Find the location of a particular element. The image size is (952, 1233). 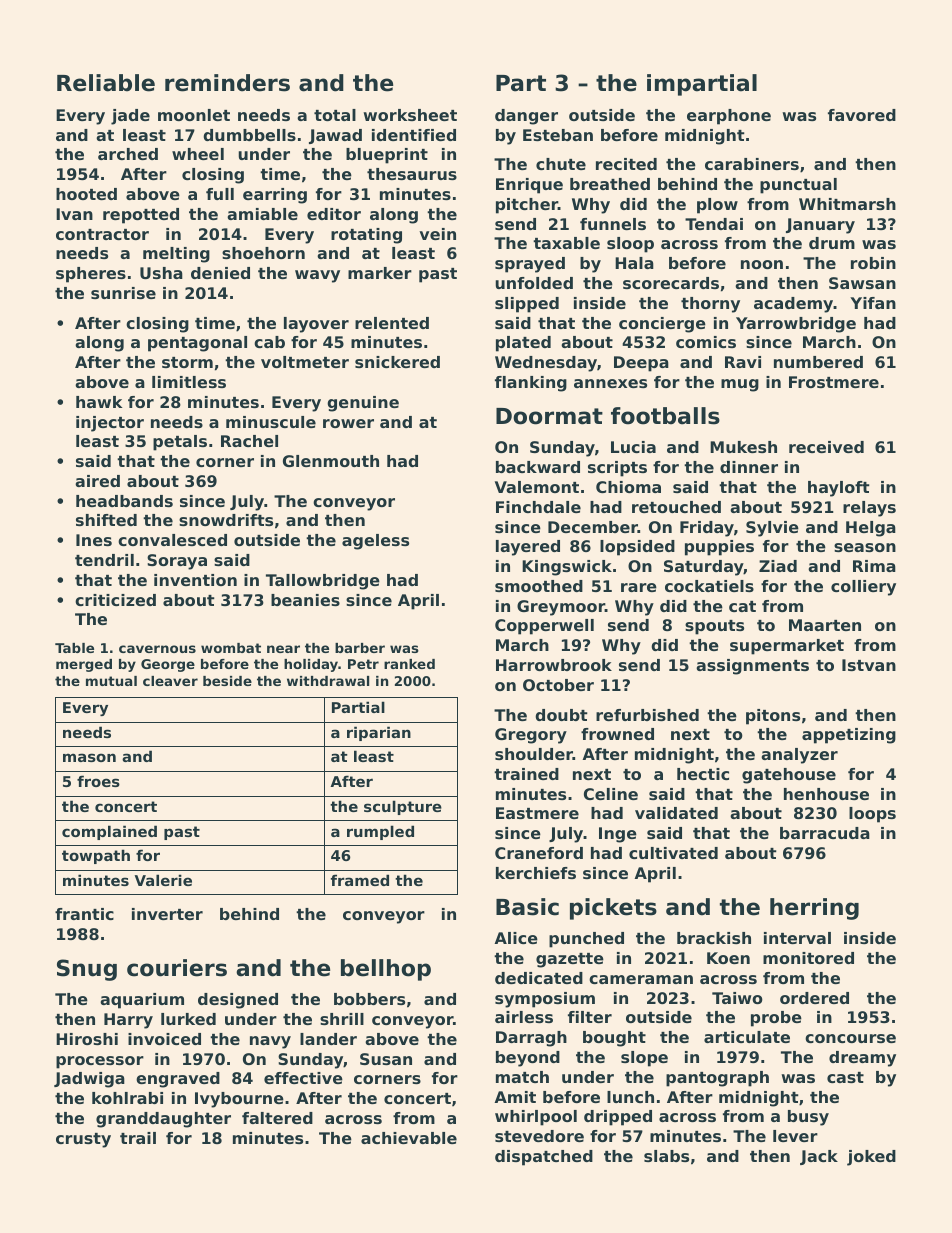

noon is located at coordinates (762, 264).
